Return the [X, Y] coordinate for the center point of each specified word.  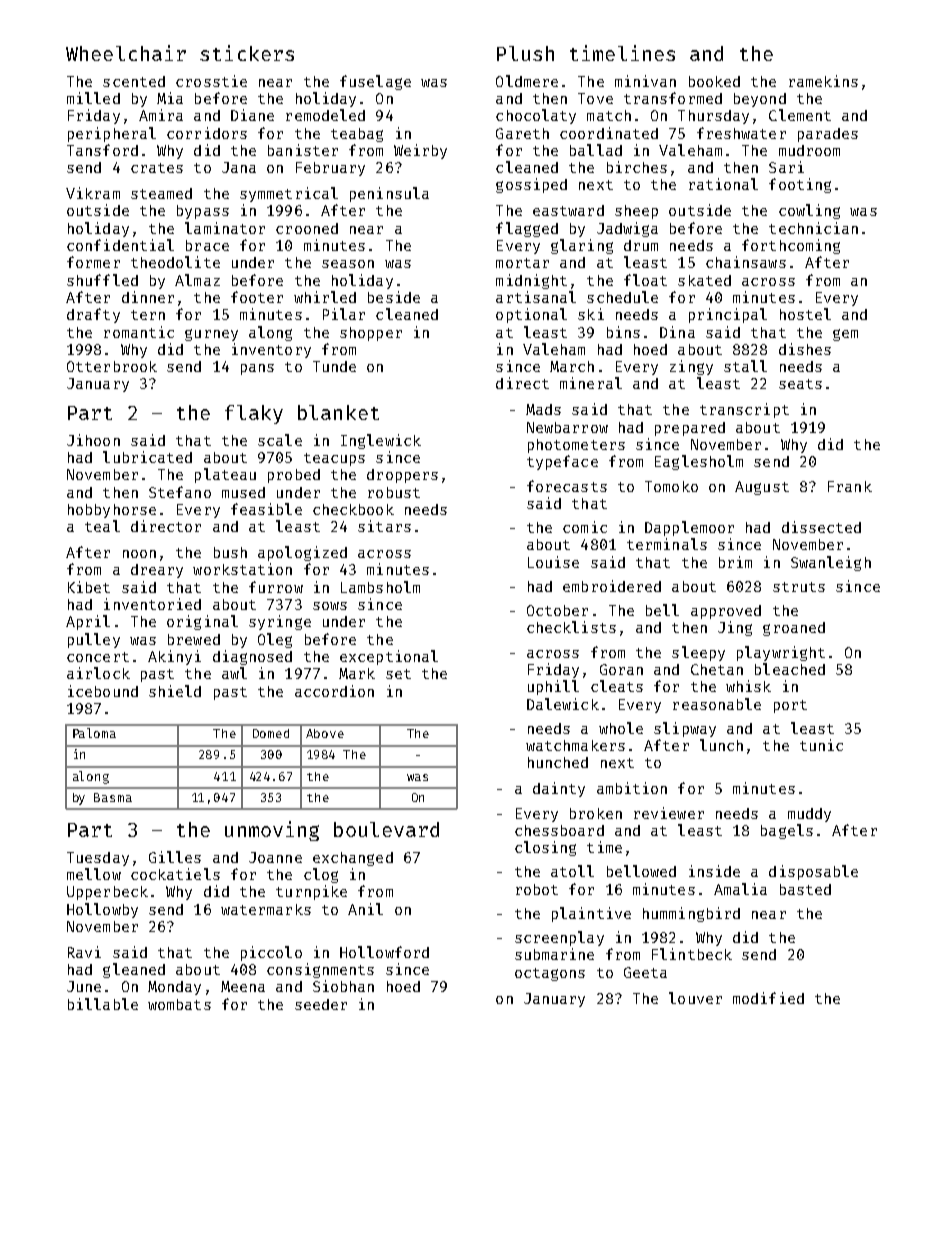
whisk [748, 686]
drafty [93, 315]
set [398, 674]
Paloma [94, 733]
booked [714, 81]
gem [845, 335]
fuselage [375, 82]
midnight [531, 281]
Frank [850, 486]
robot [537, 889]
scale [280, 440]
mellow [94, 874]
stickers [247, 53]
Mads [543, 409]
